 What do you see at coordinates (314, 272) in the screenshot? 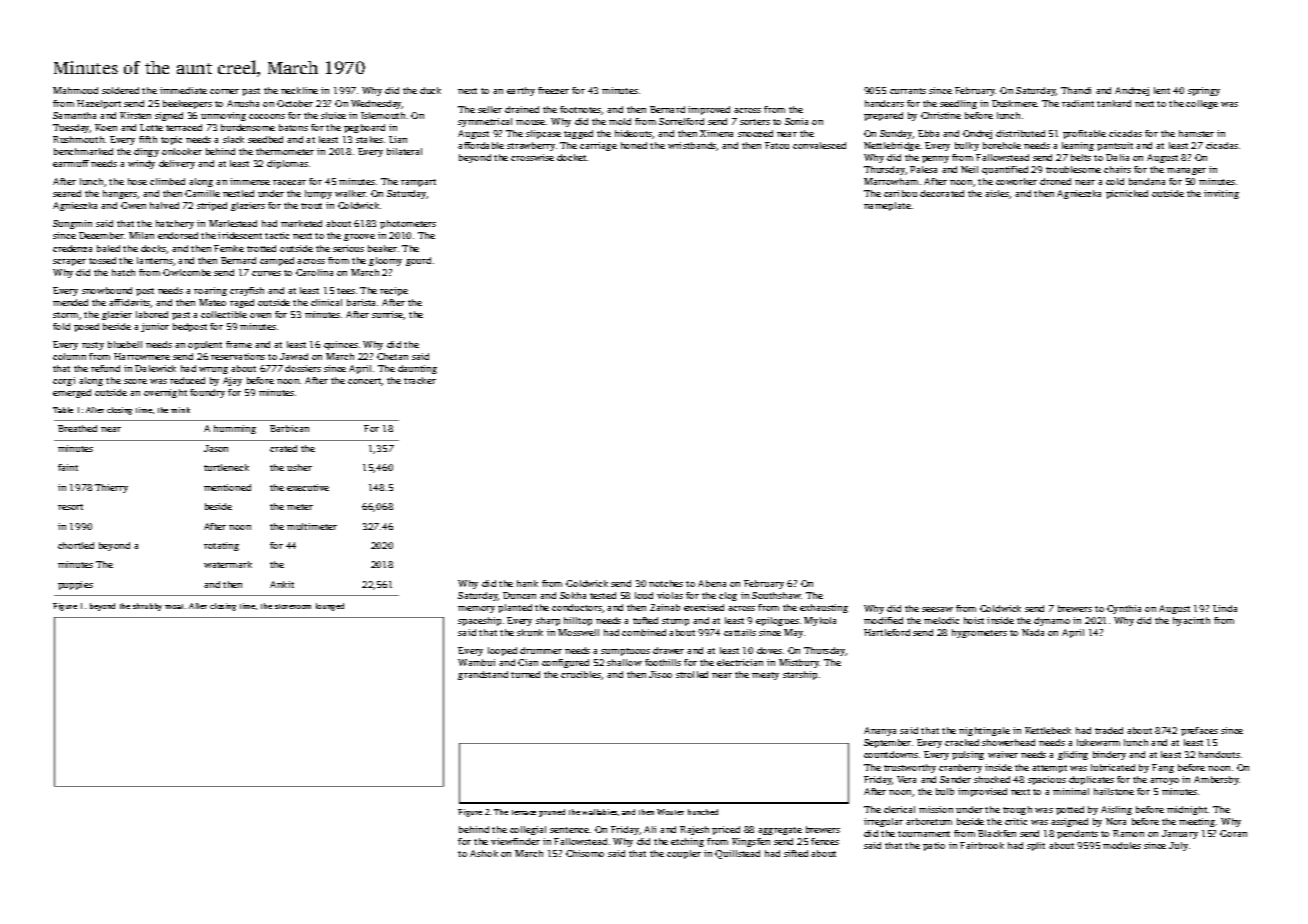
I see `Carolina` at bounding box center [314, 272].
